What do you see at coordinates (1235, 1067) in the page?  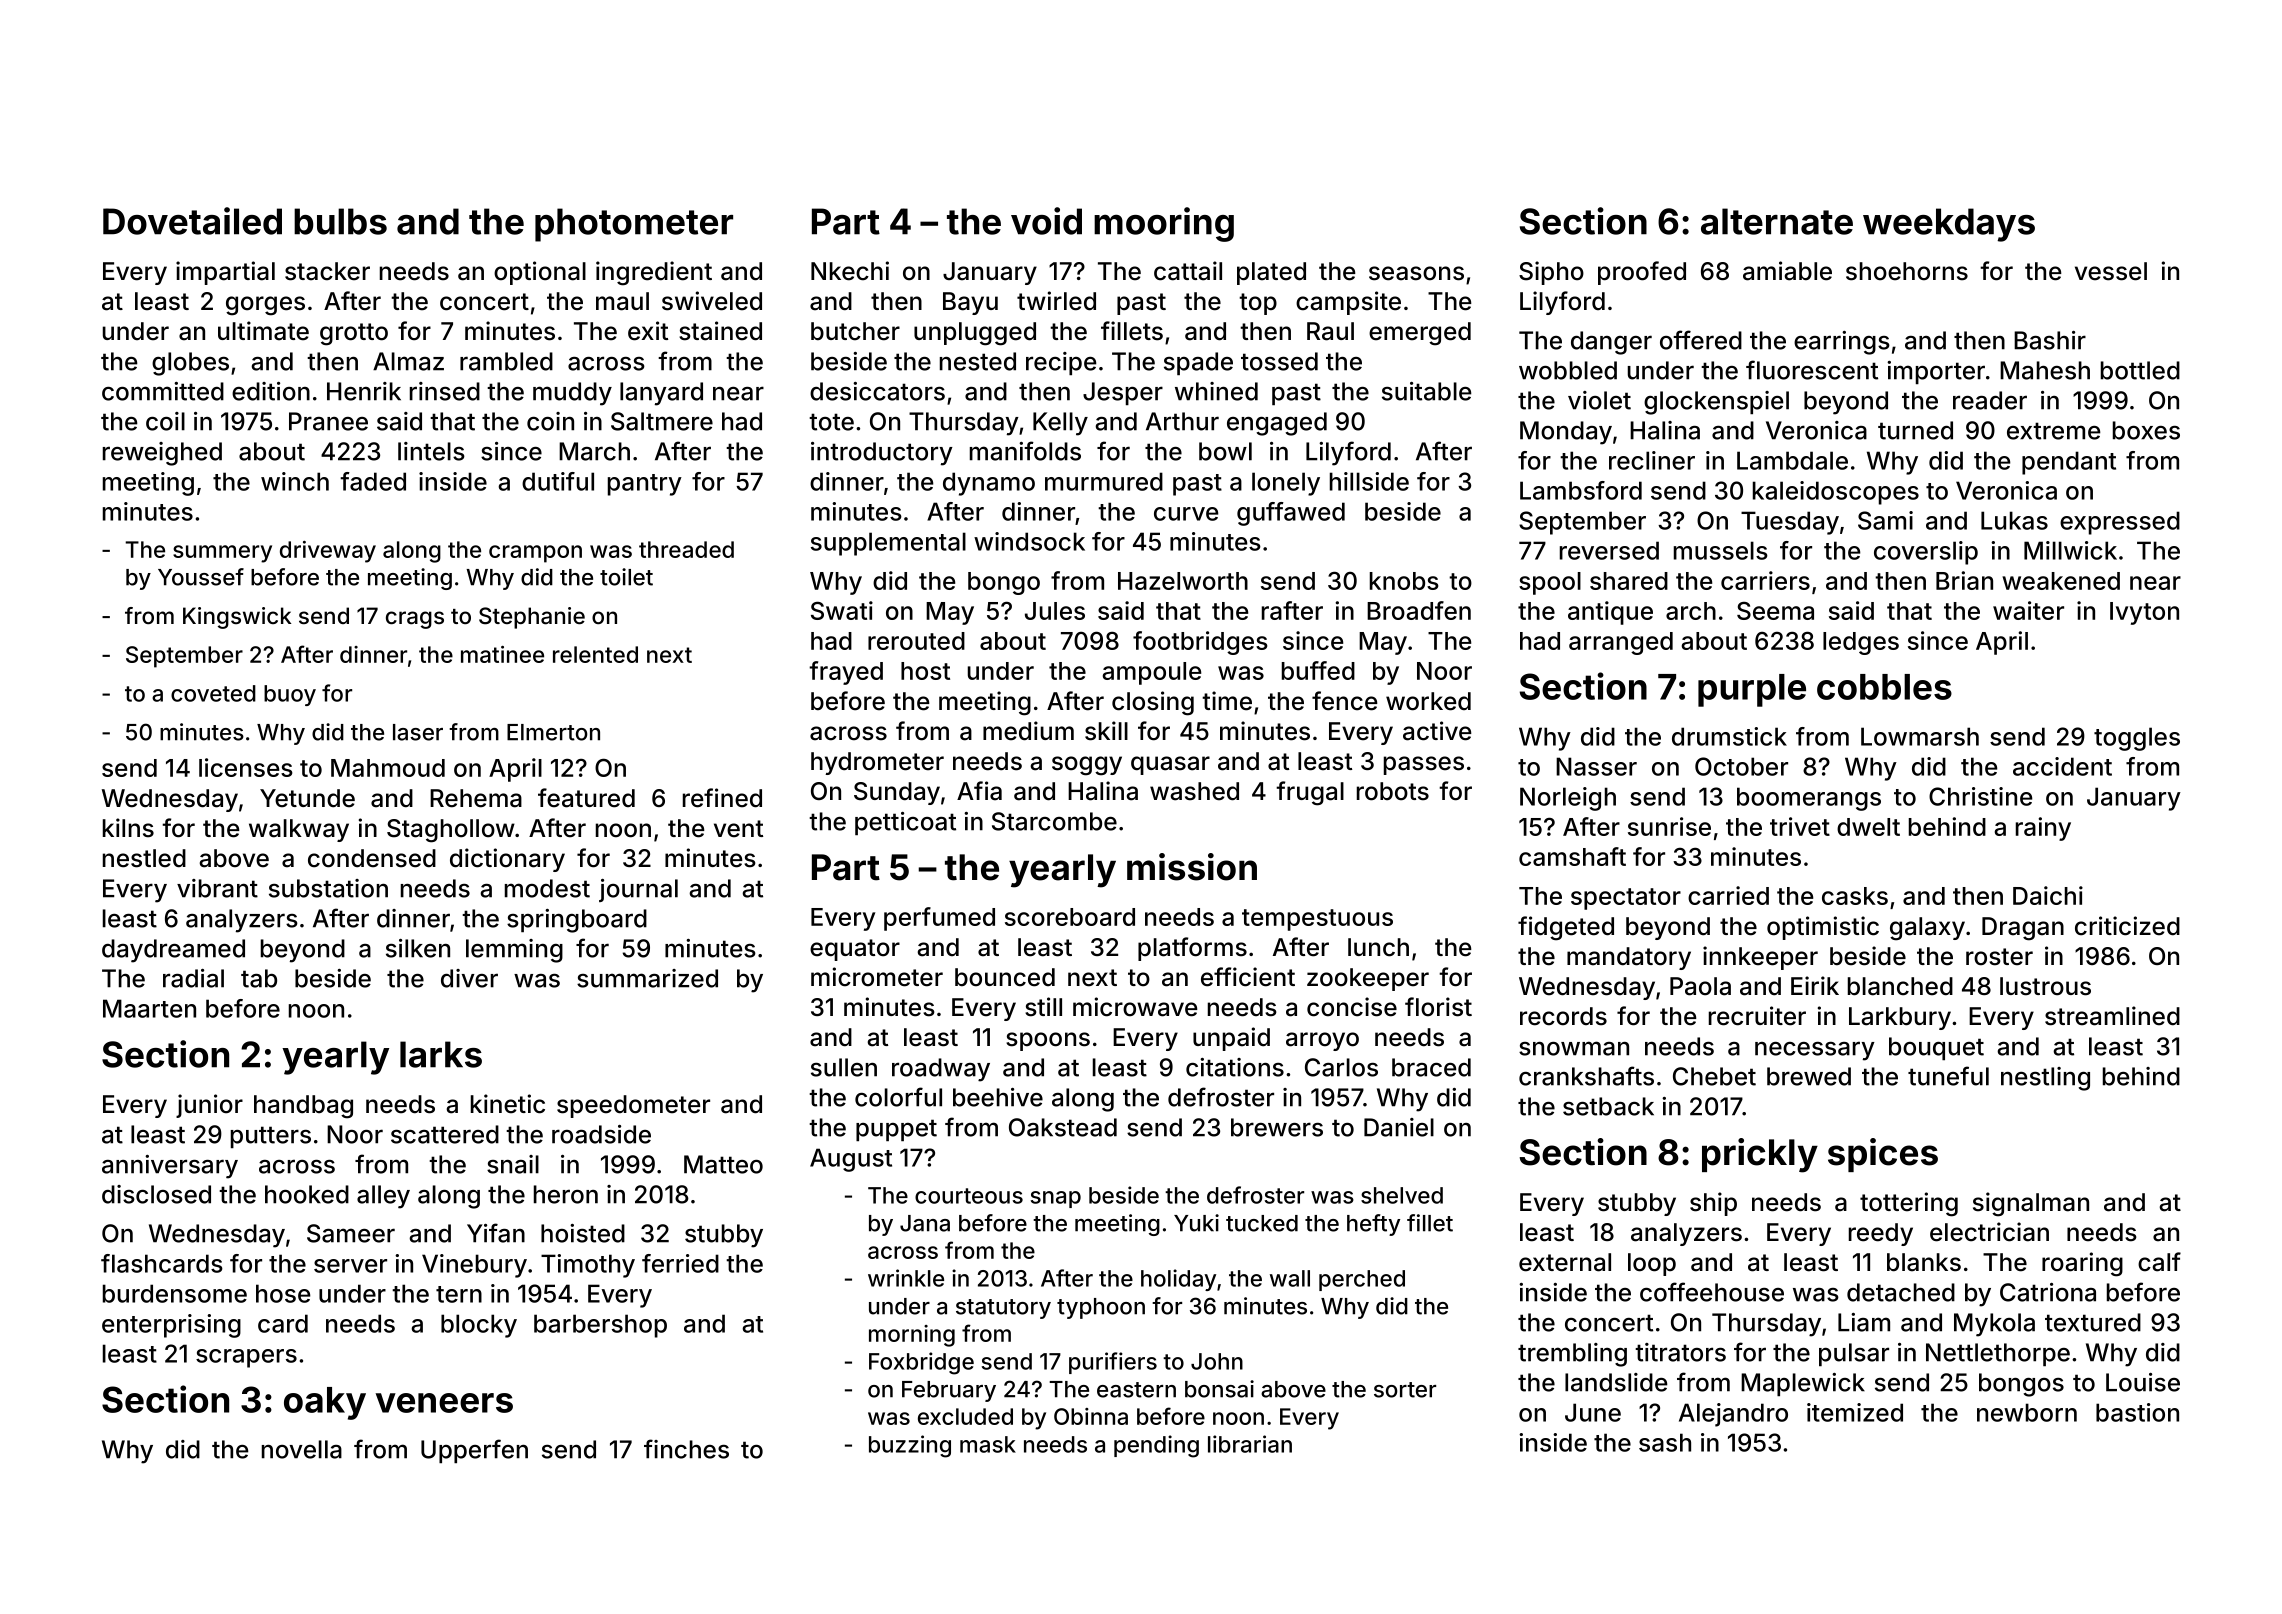 I see `citations` at bounding box center [1235, 1067].
